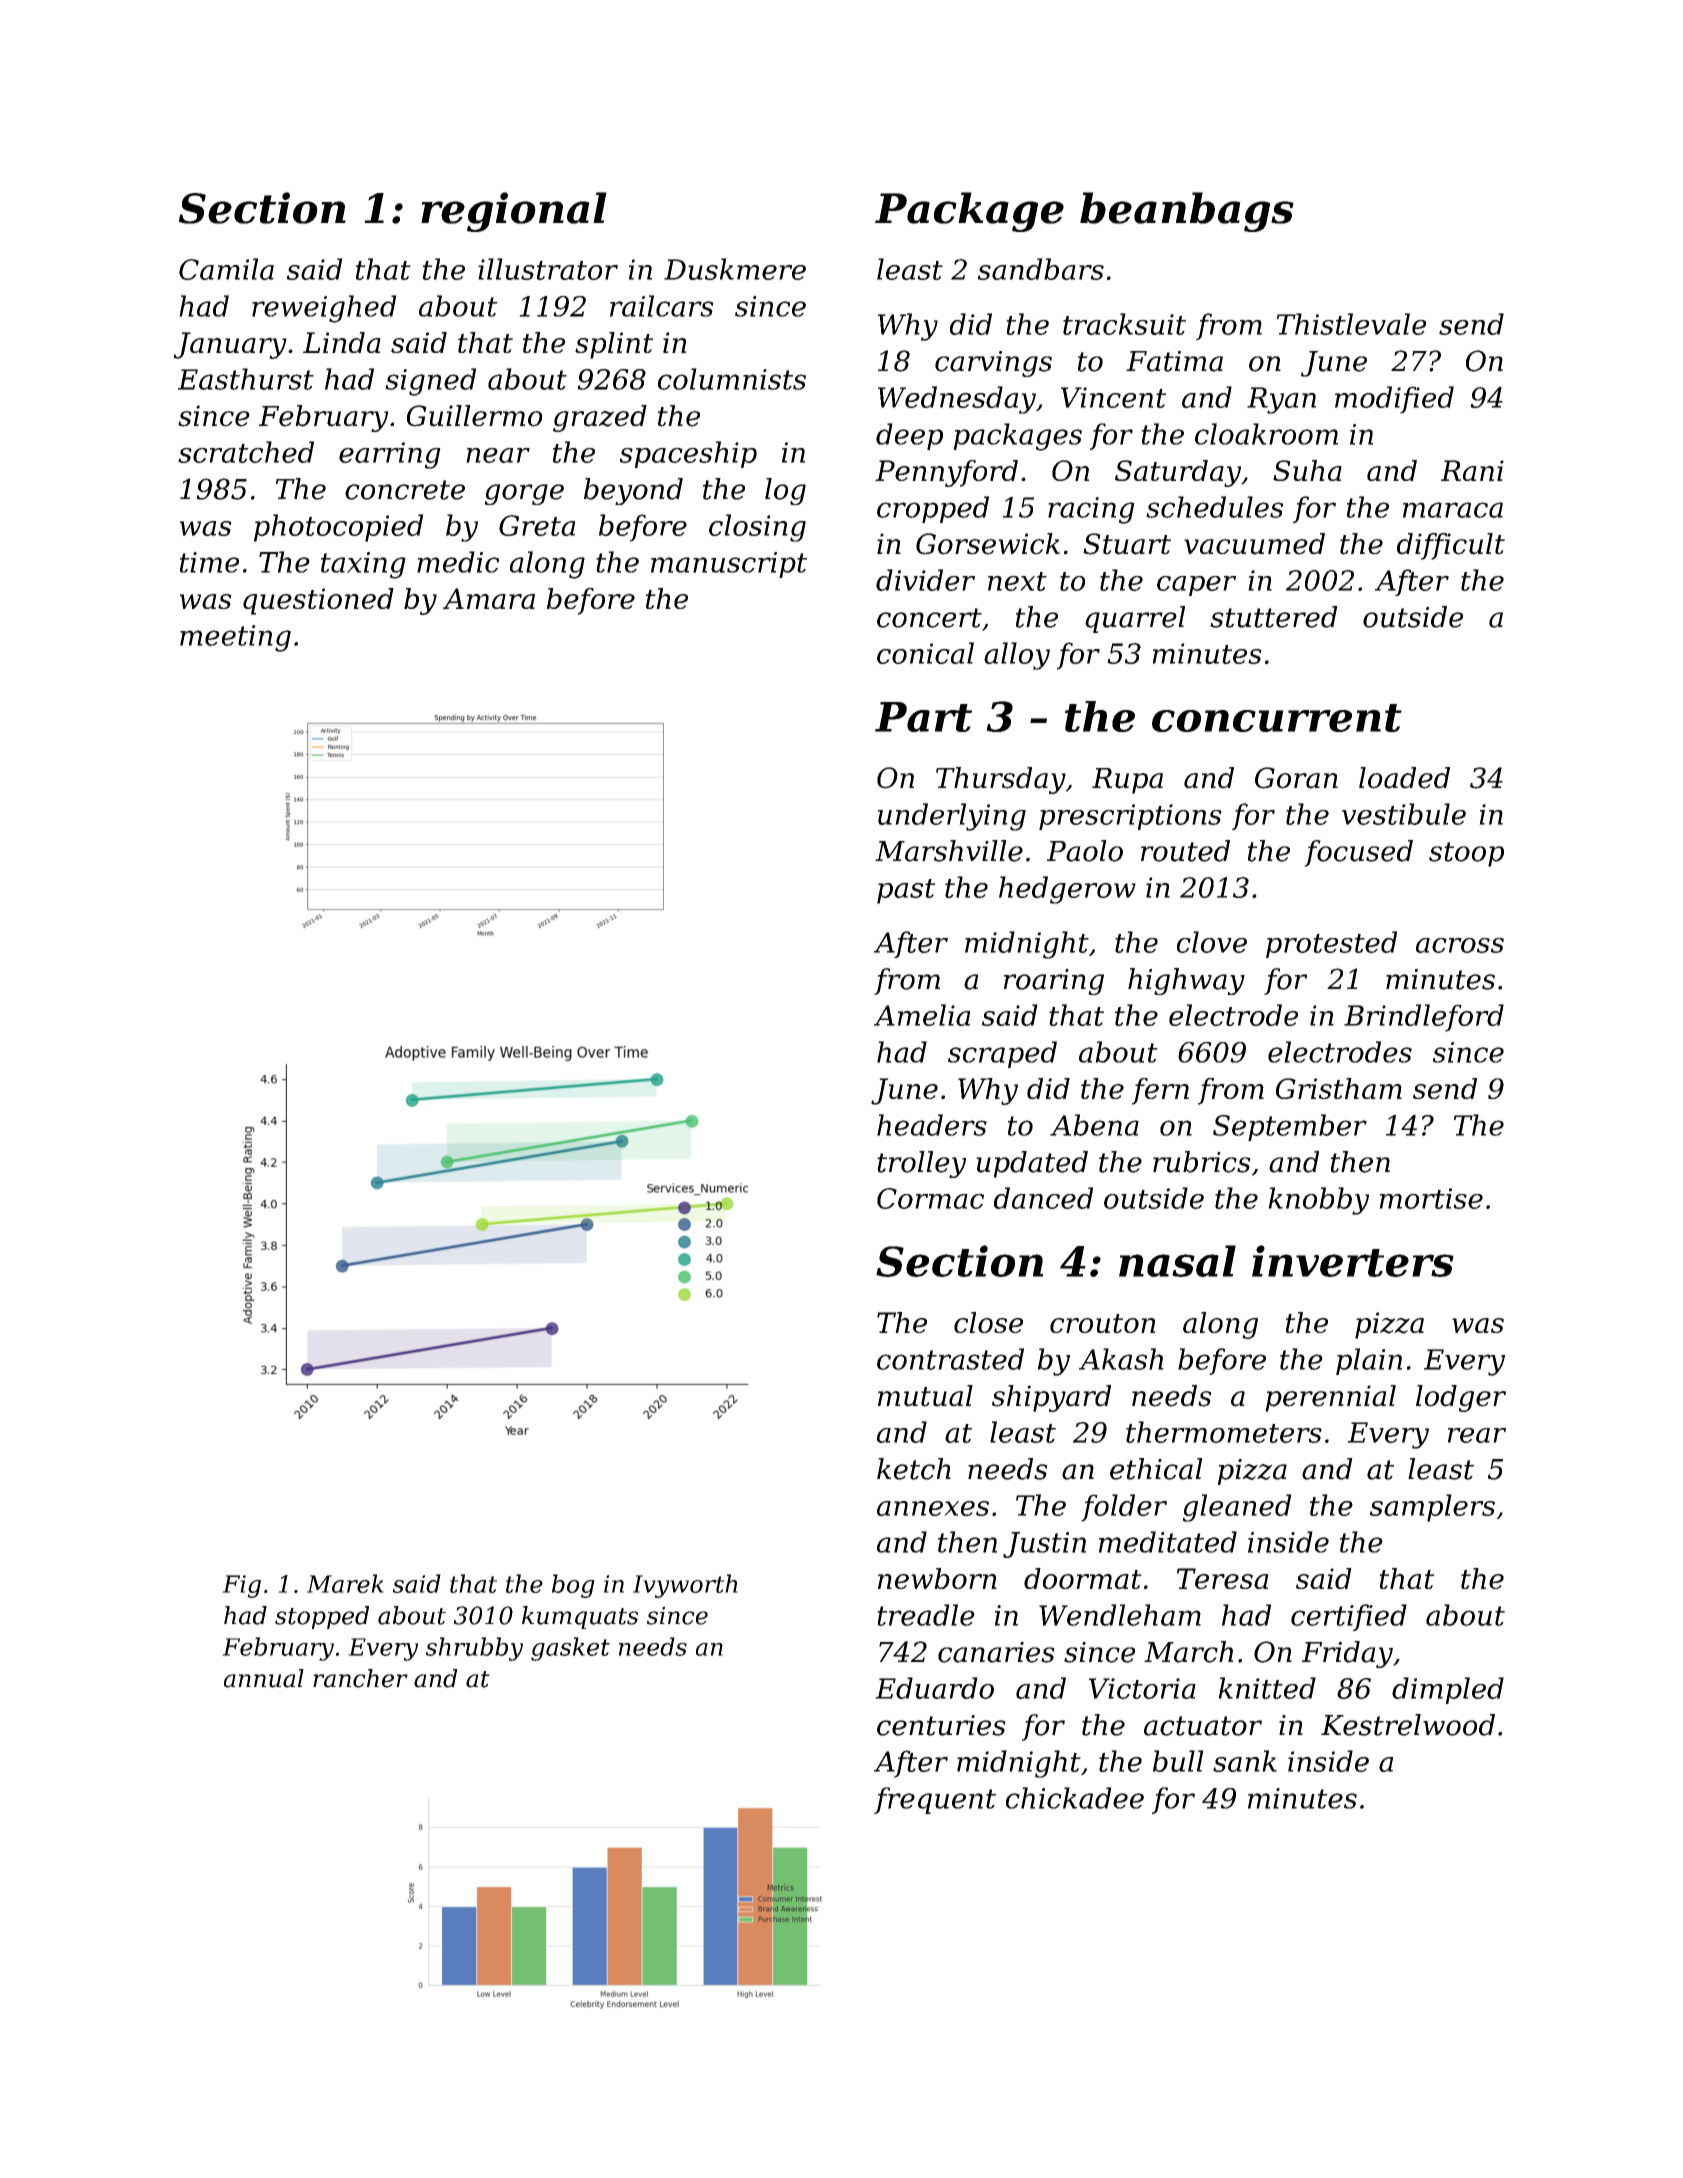  Describe the element at coordinates (226, 269) in the screenshot. I see `Camila` at that location.
